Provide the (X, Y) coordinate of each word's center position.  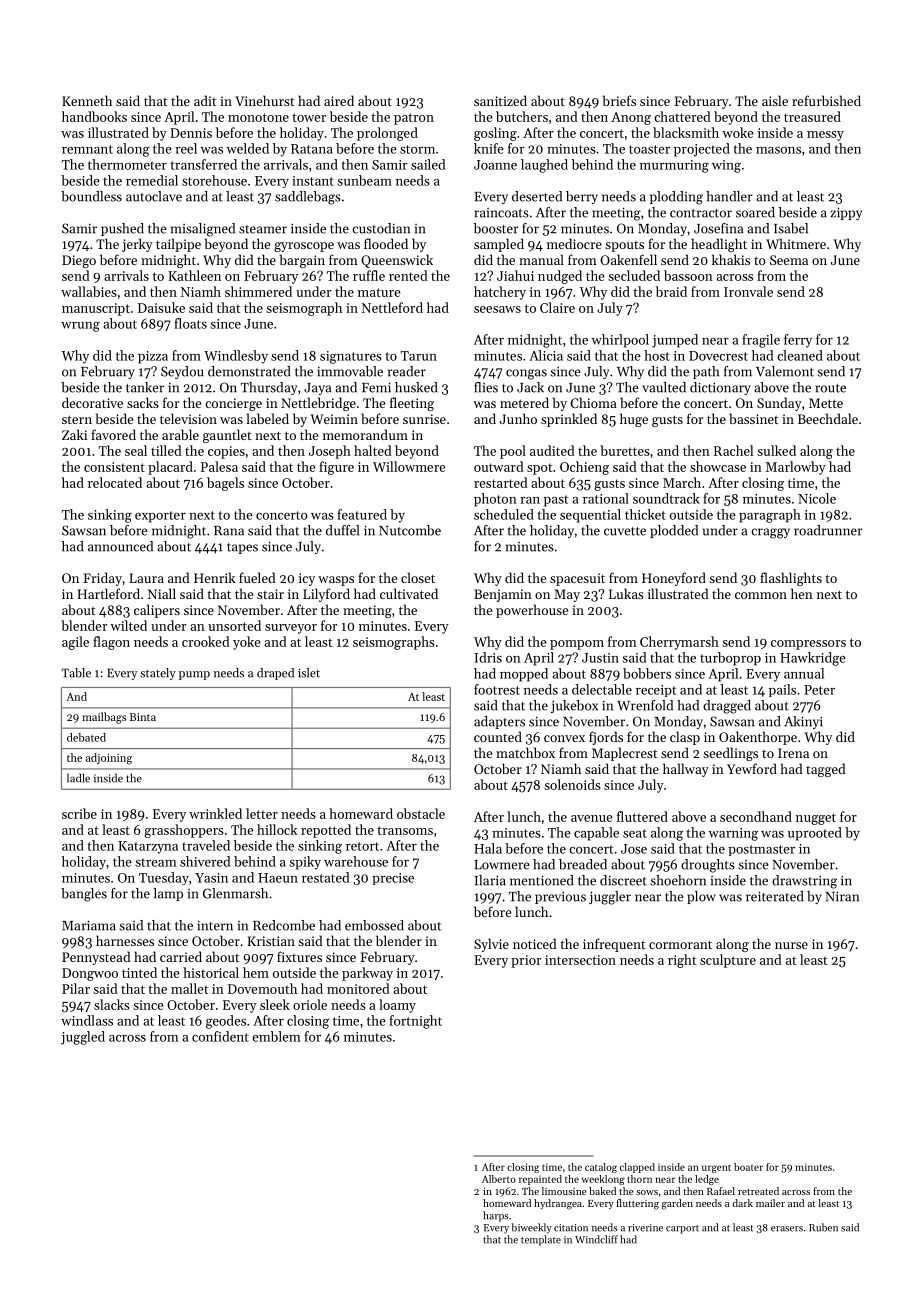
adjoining (109, 759)
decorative (92, 402)
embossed (374, 925)
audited (552, 450)
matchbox (525, 752)
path (706, 372)
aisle (775, 100)
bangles (84, 895)
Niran (842, 896)
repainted (540, 1180)
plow (701, 897)
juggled (83, 1038)
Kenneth (87, 100)
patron (414, 119)
